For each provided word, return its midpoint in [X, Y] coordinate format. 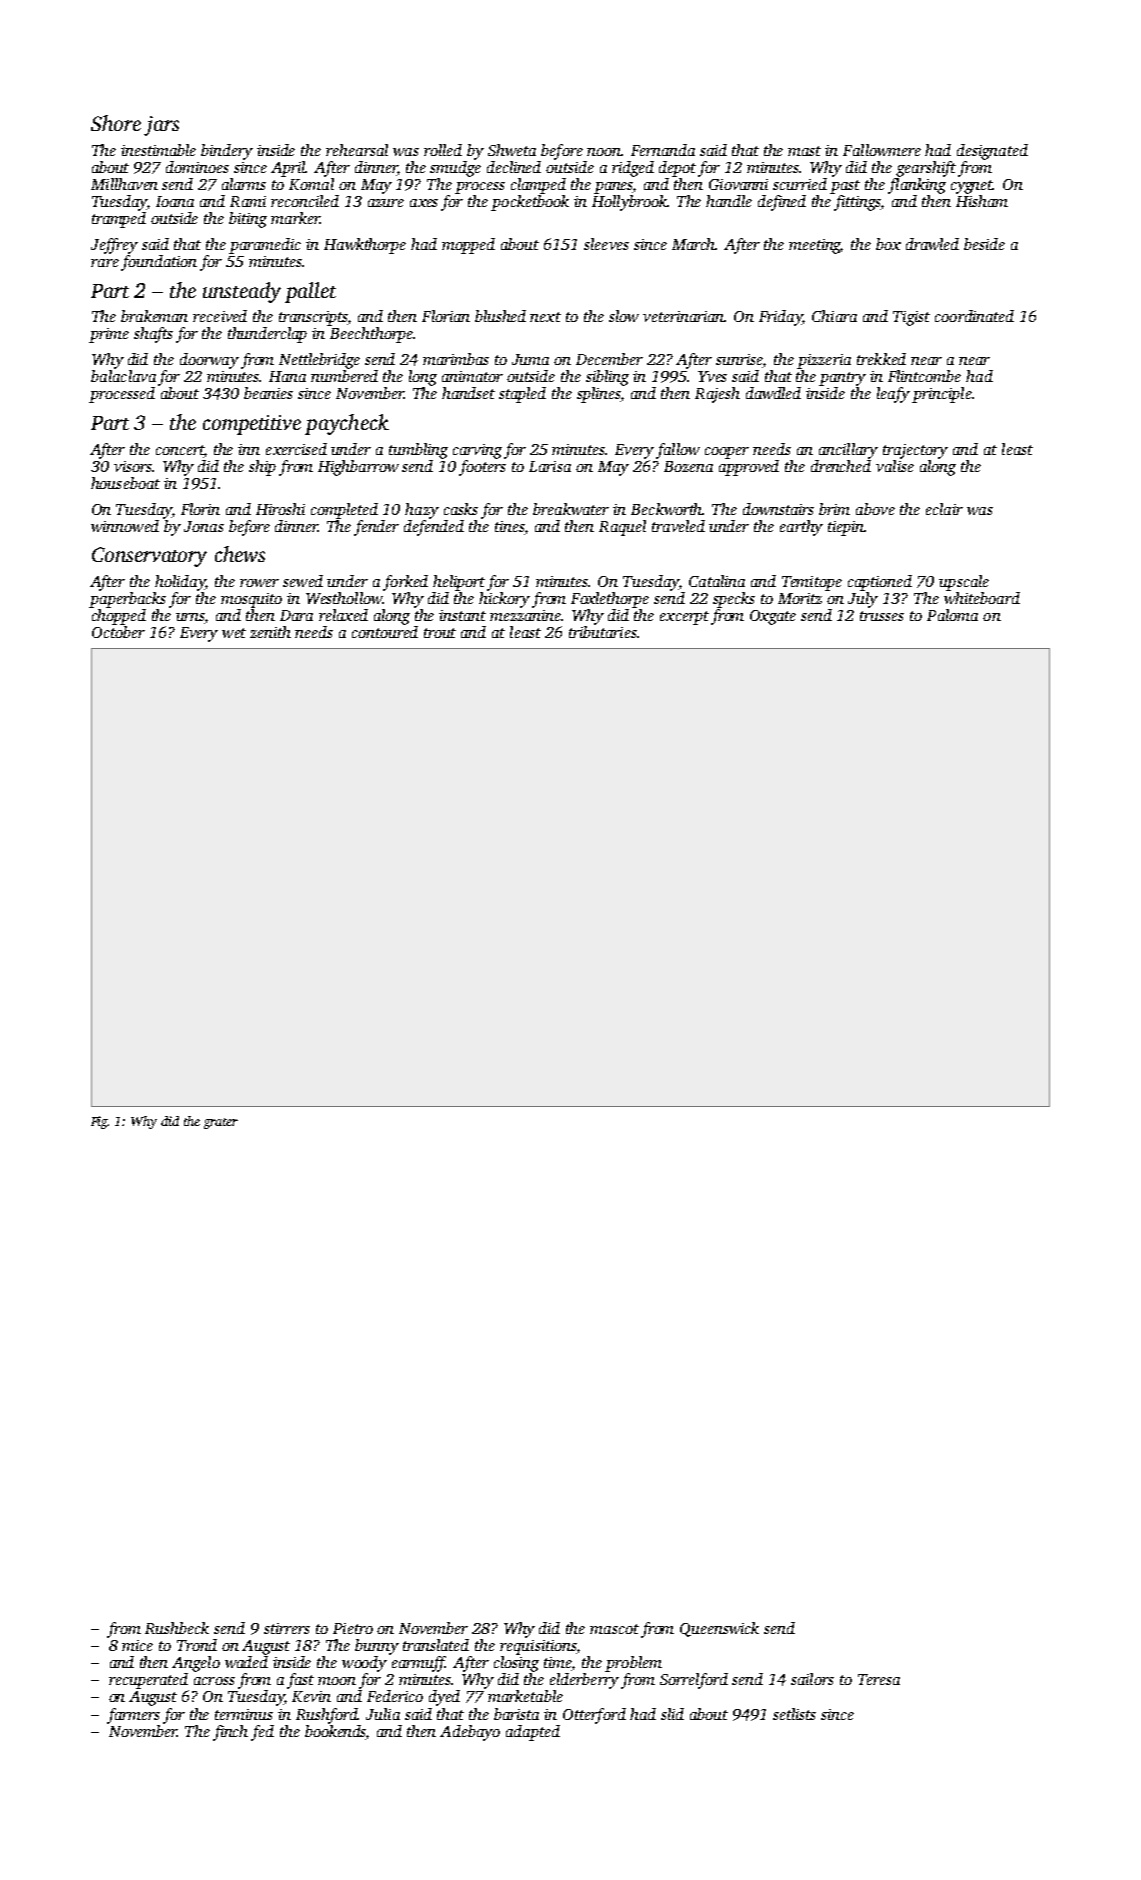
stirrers [287, 1628]
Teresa [879, 1679]
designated [992, 152]
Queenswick [719, 1629]
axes [424, 203]
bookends [336, 1731]
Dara [296, 615]
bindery [227, 152]
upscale [964, 583]
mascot [614, 1629]
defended [434, 528]
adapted [533, 1733]
